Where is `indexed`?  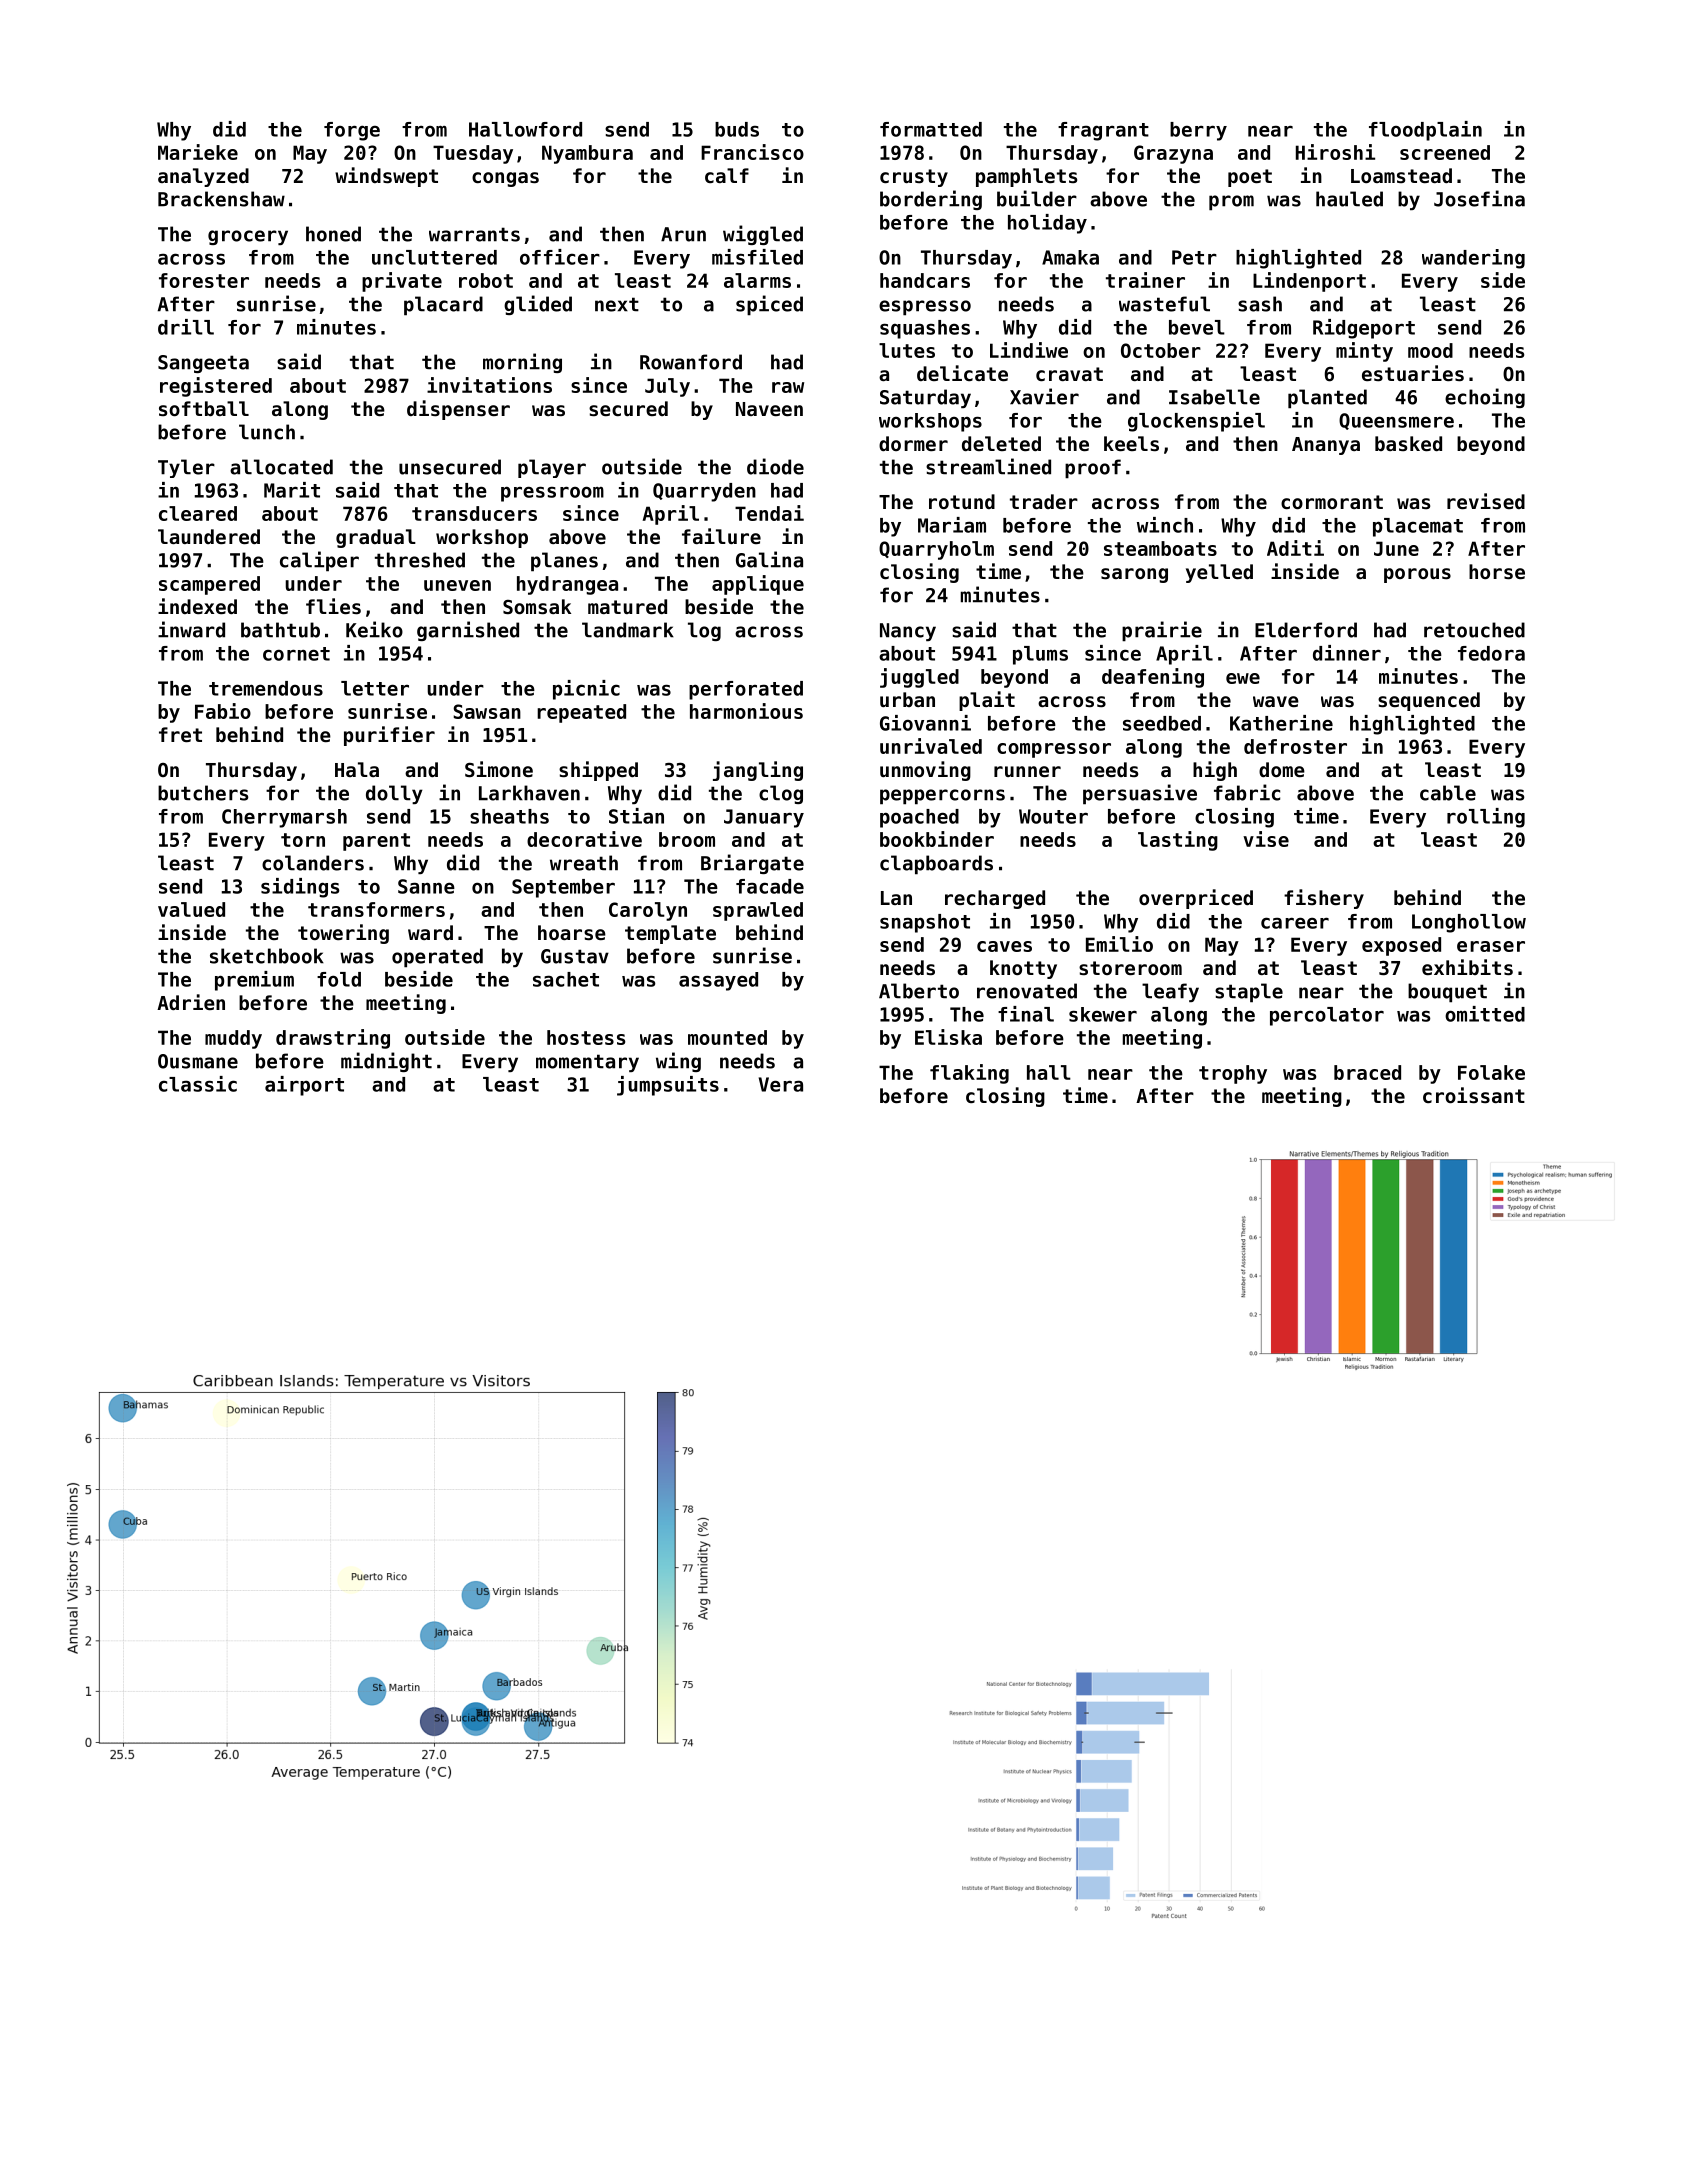 indexed is located at coordinates (197, 606).
